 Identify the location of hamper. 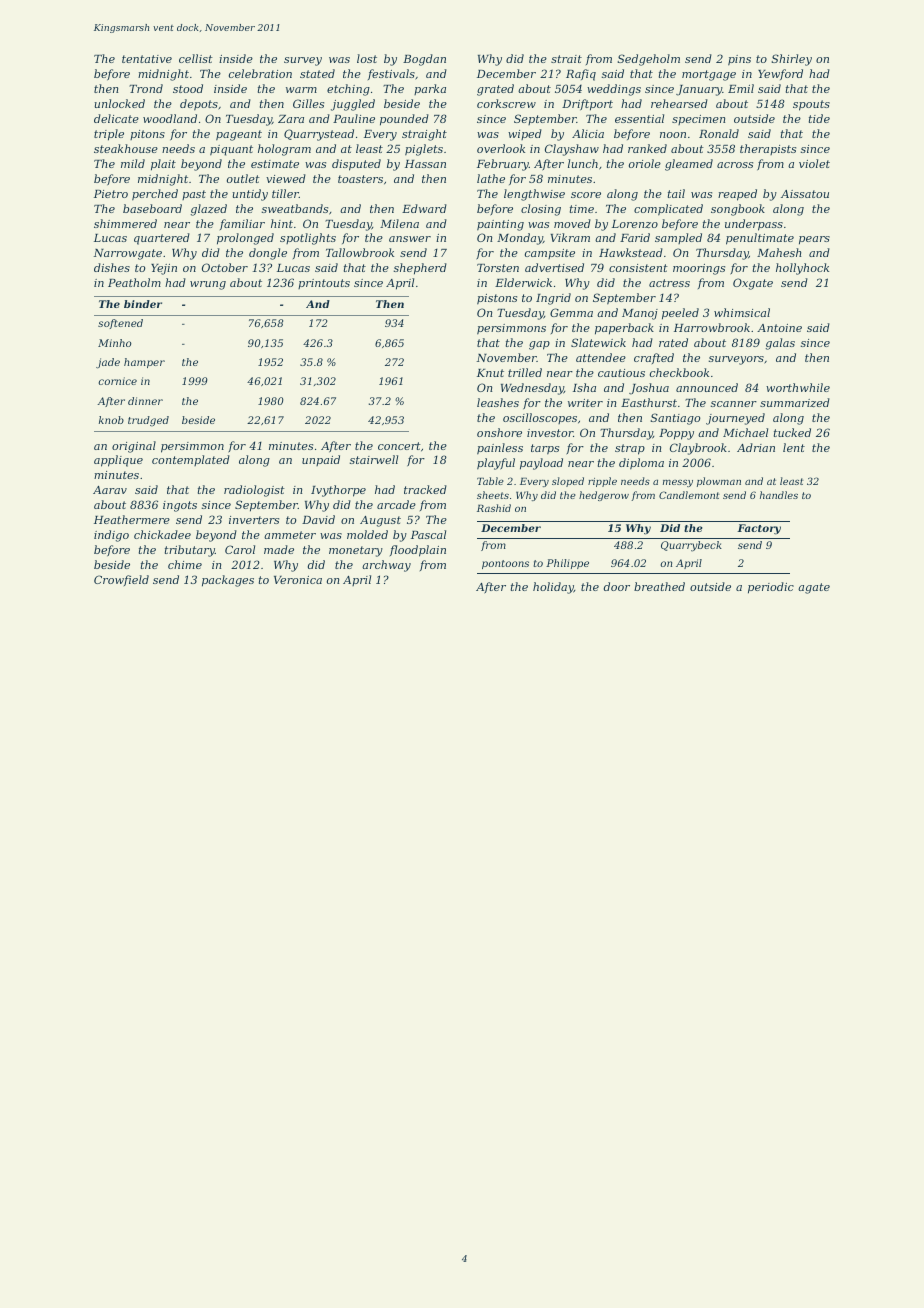
(144, 363).
